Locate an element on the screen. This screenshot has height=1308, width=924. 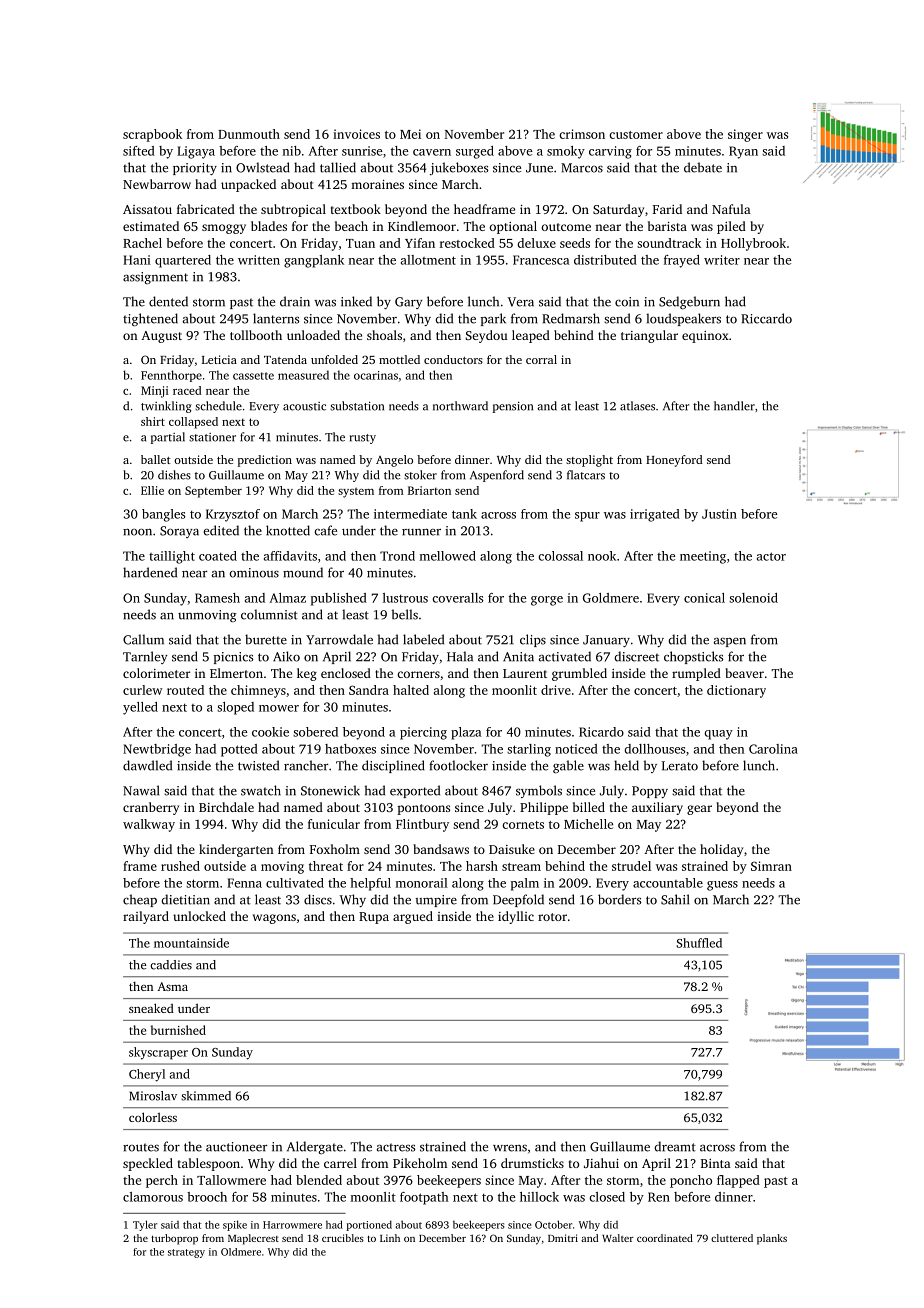
Dmitri is located at coordinates (563, 1238).
